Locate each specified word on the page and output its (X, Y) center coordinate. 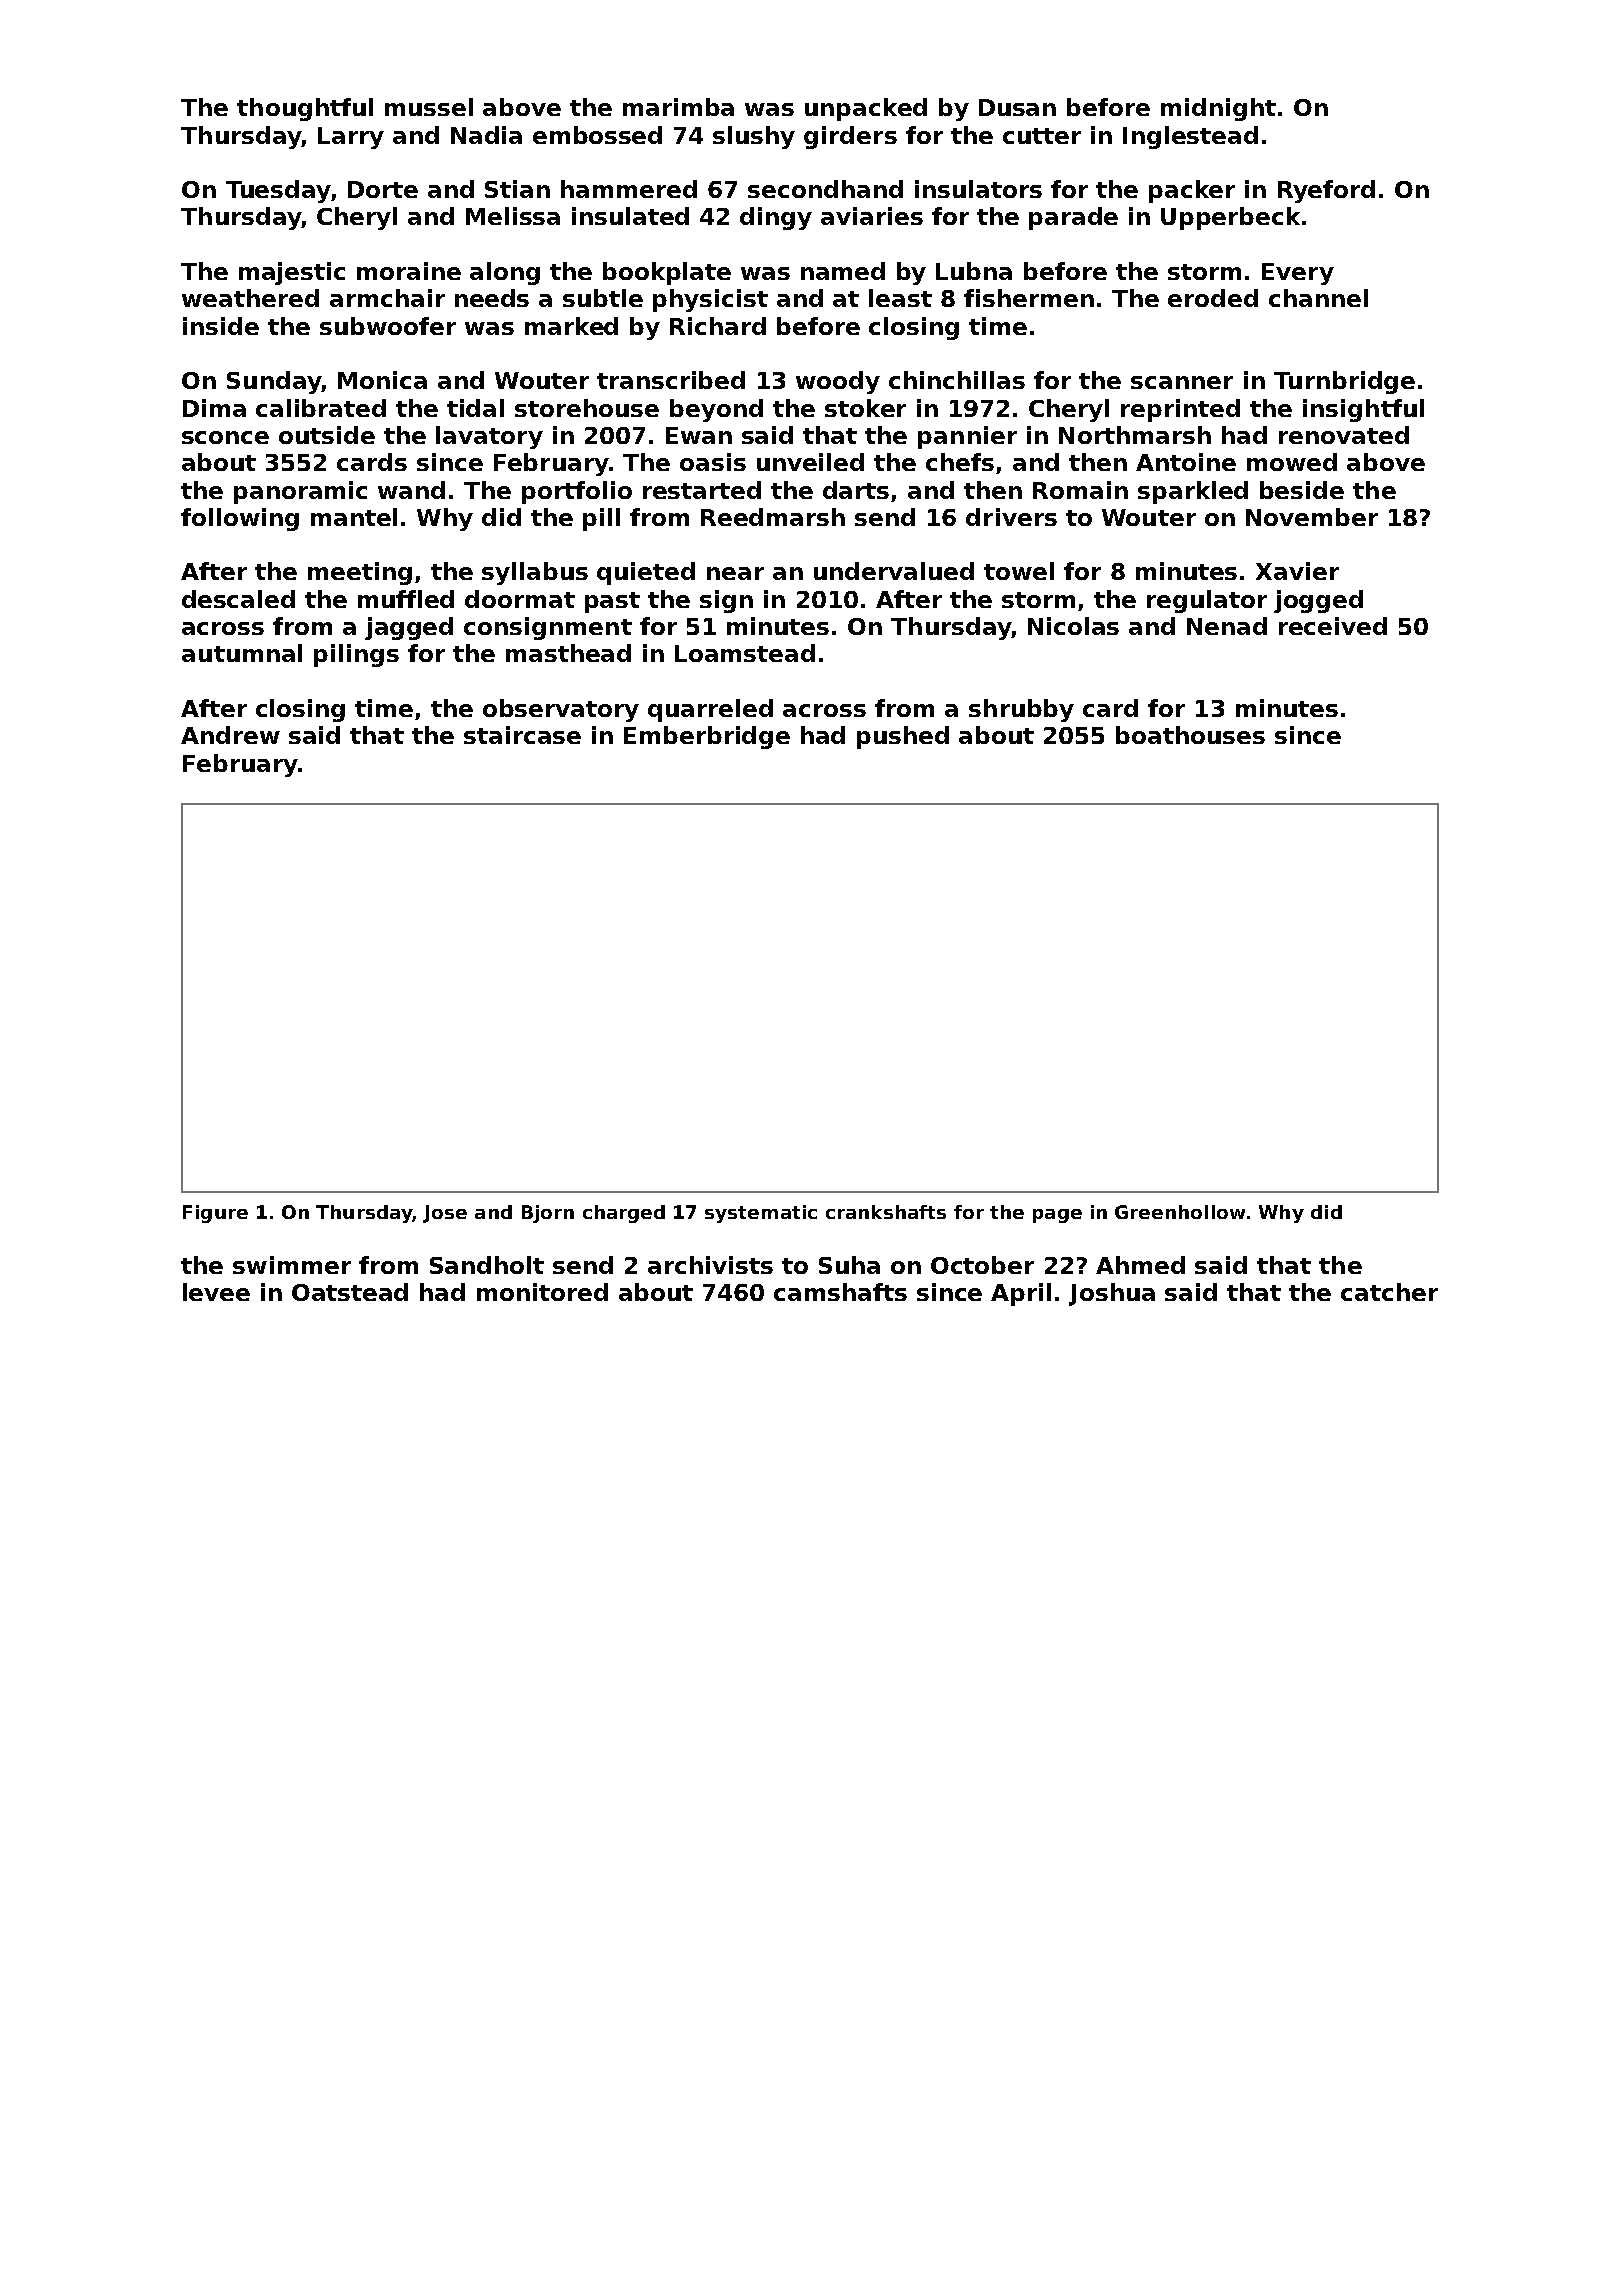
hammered (629, 189)
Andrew (230, 735)
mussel (429, 107)
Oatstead (350, 1292)
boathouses (1190, 735)
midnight (1218, 109)
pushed (903, 737)
